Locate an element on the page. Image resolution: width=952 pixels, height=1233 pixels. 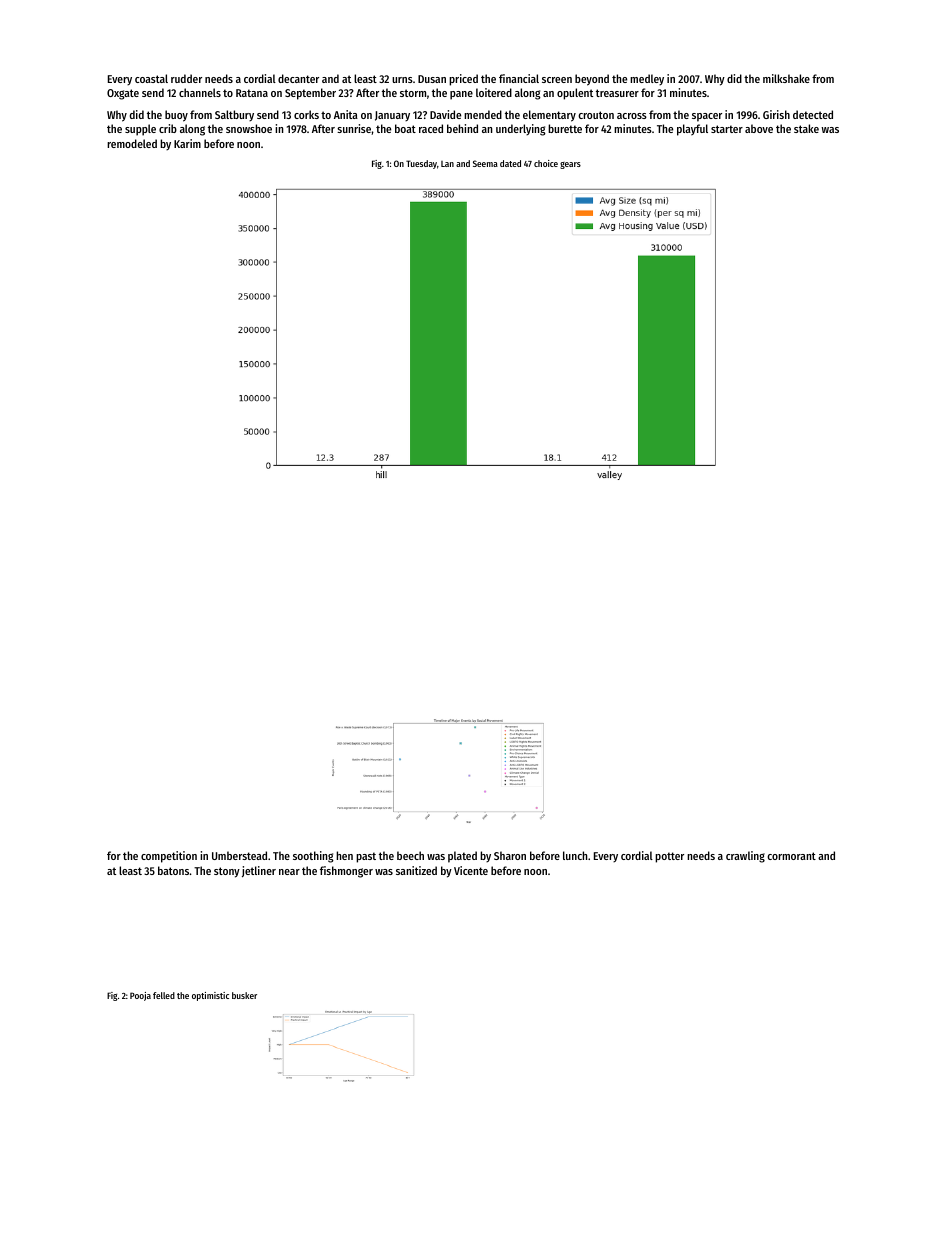
lunch is located at coordinates (575, 855).
